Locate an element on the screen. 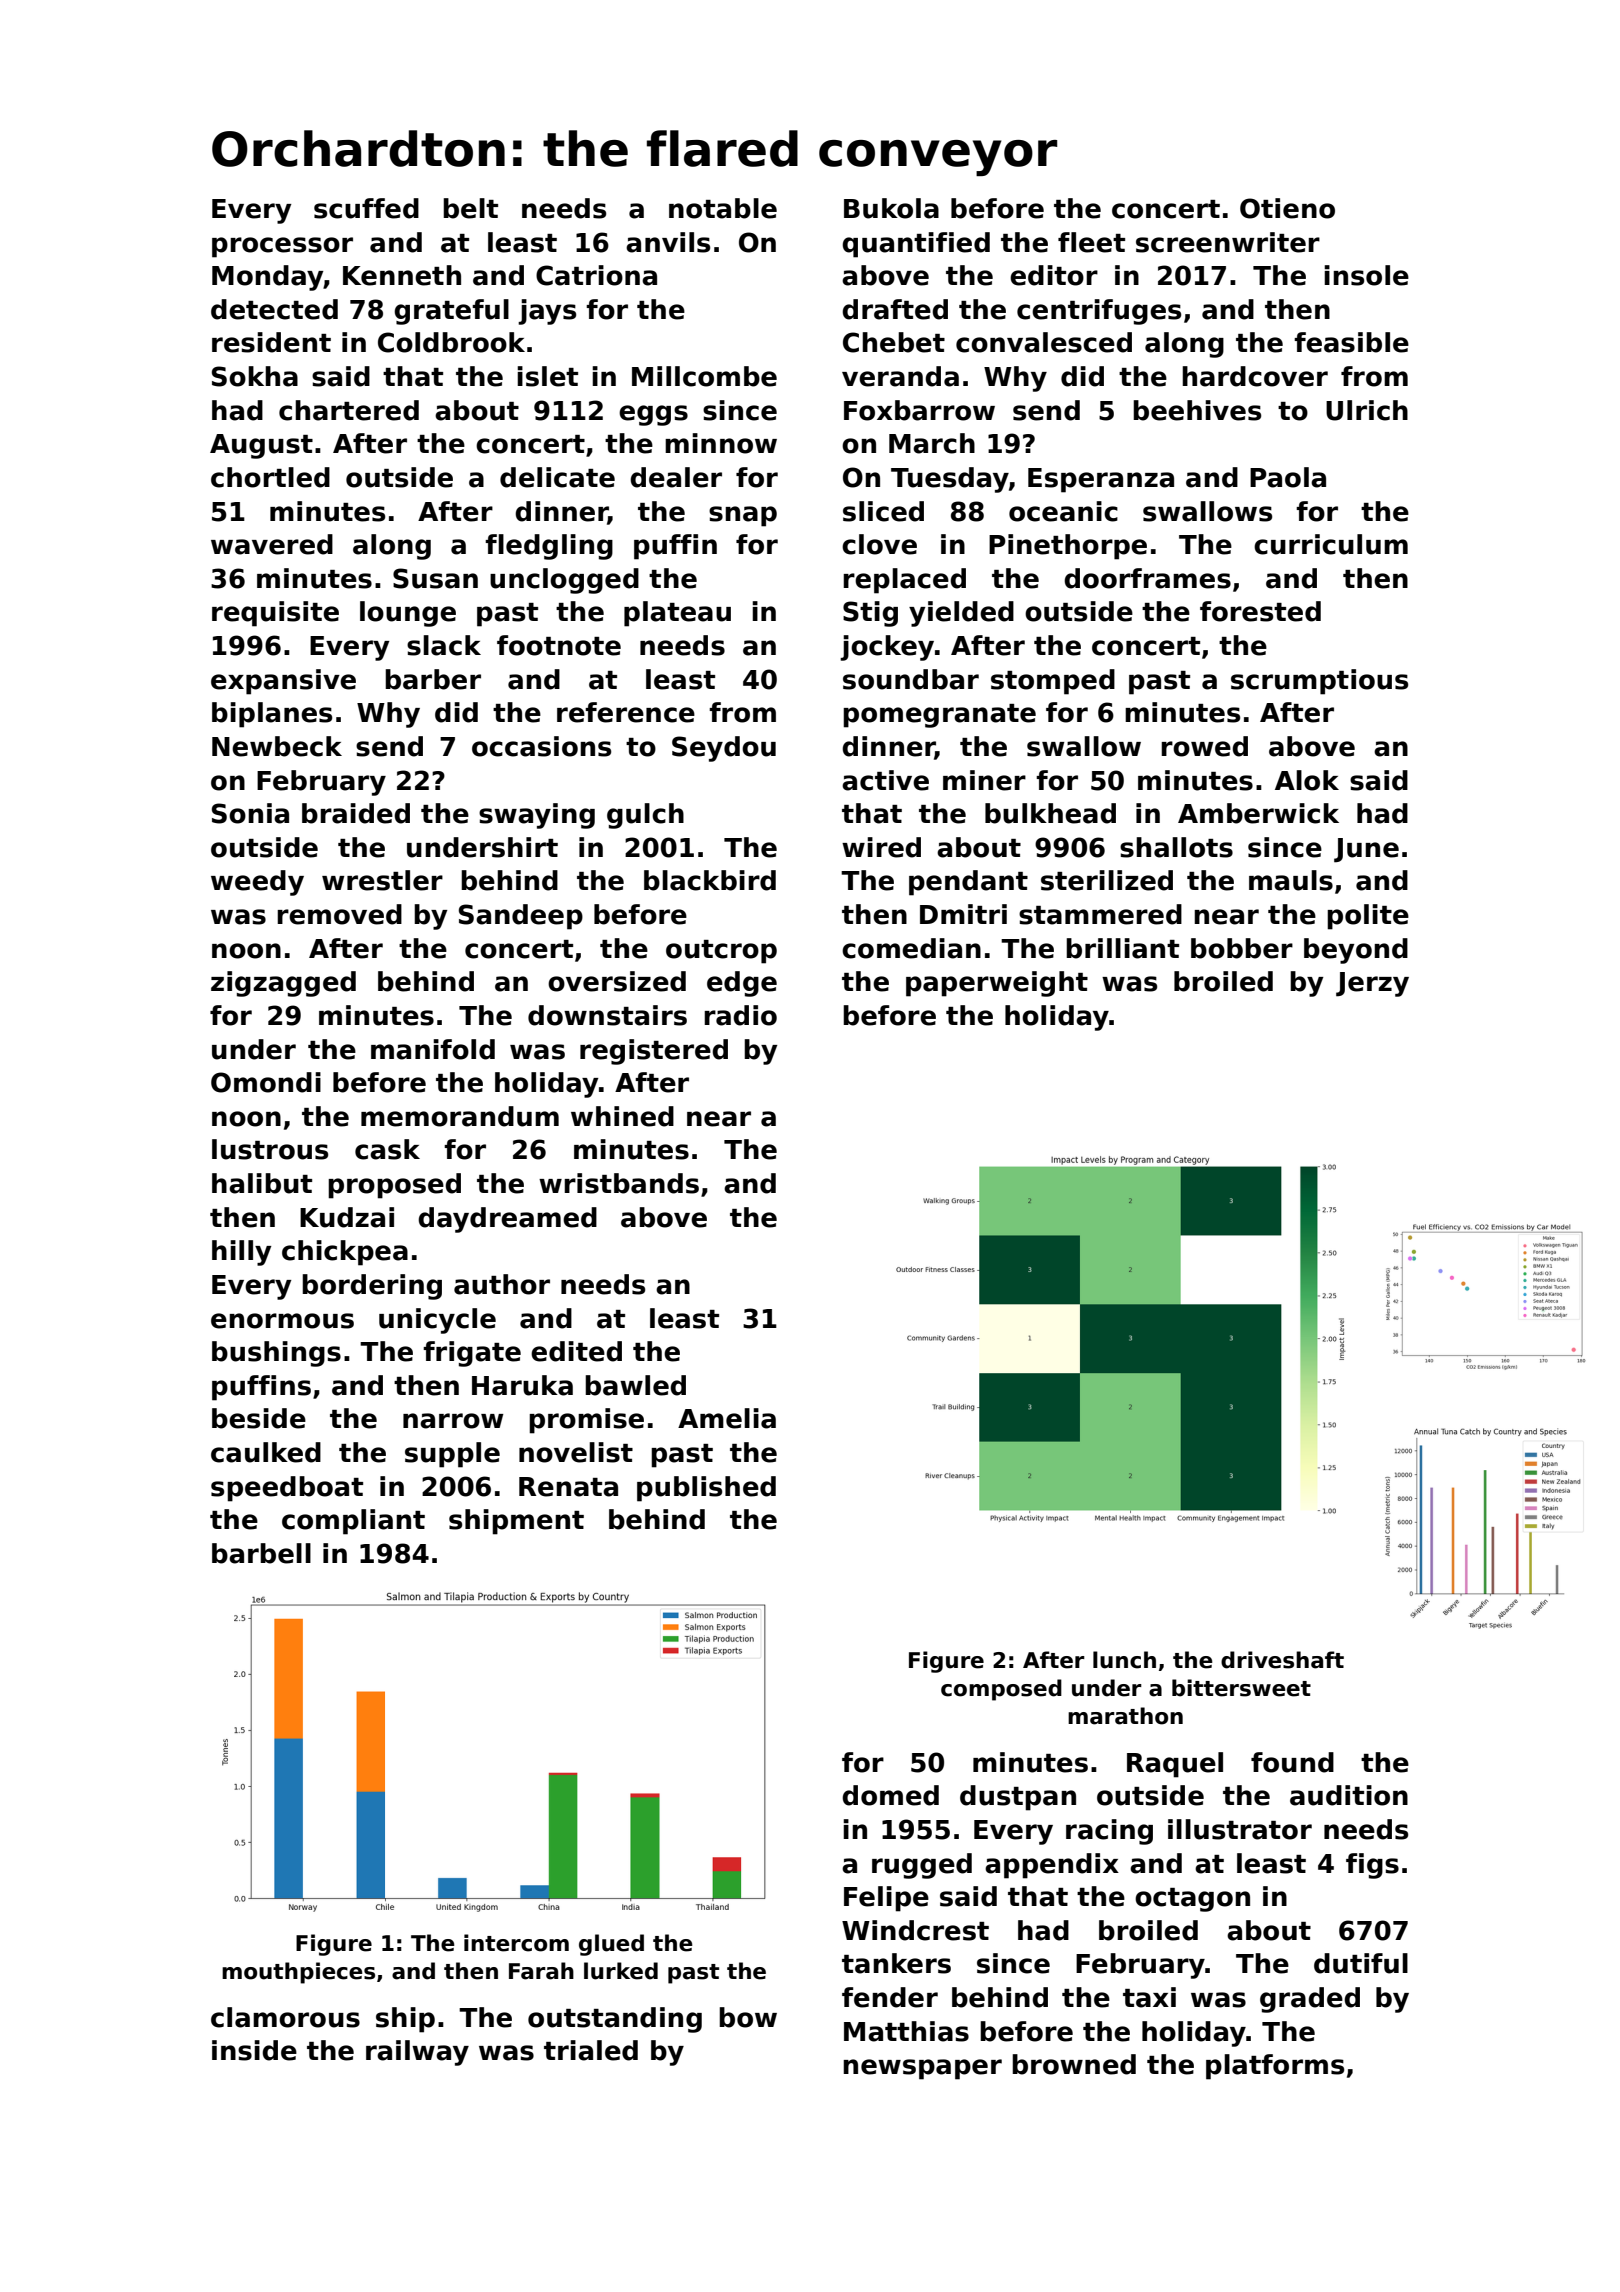 Image resolution: width=1620 pixels, height=2292 pixels. Bukola is located at coordinates (891, 208).
